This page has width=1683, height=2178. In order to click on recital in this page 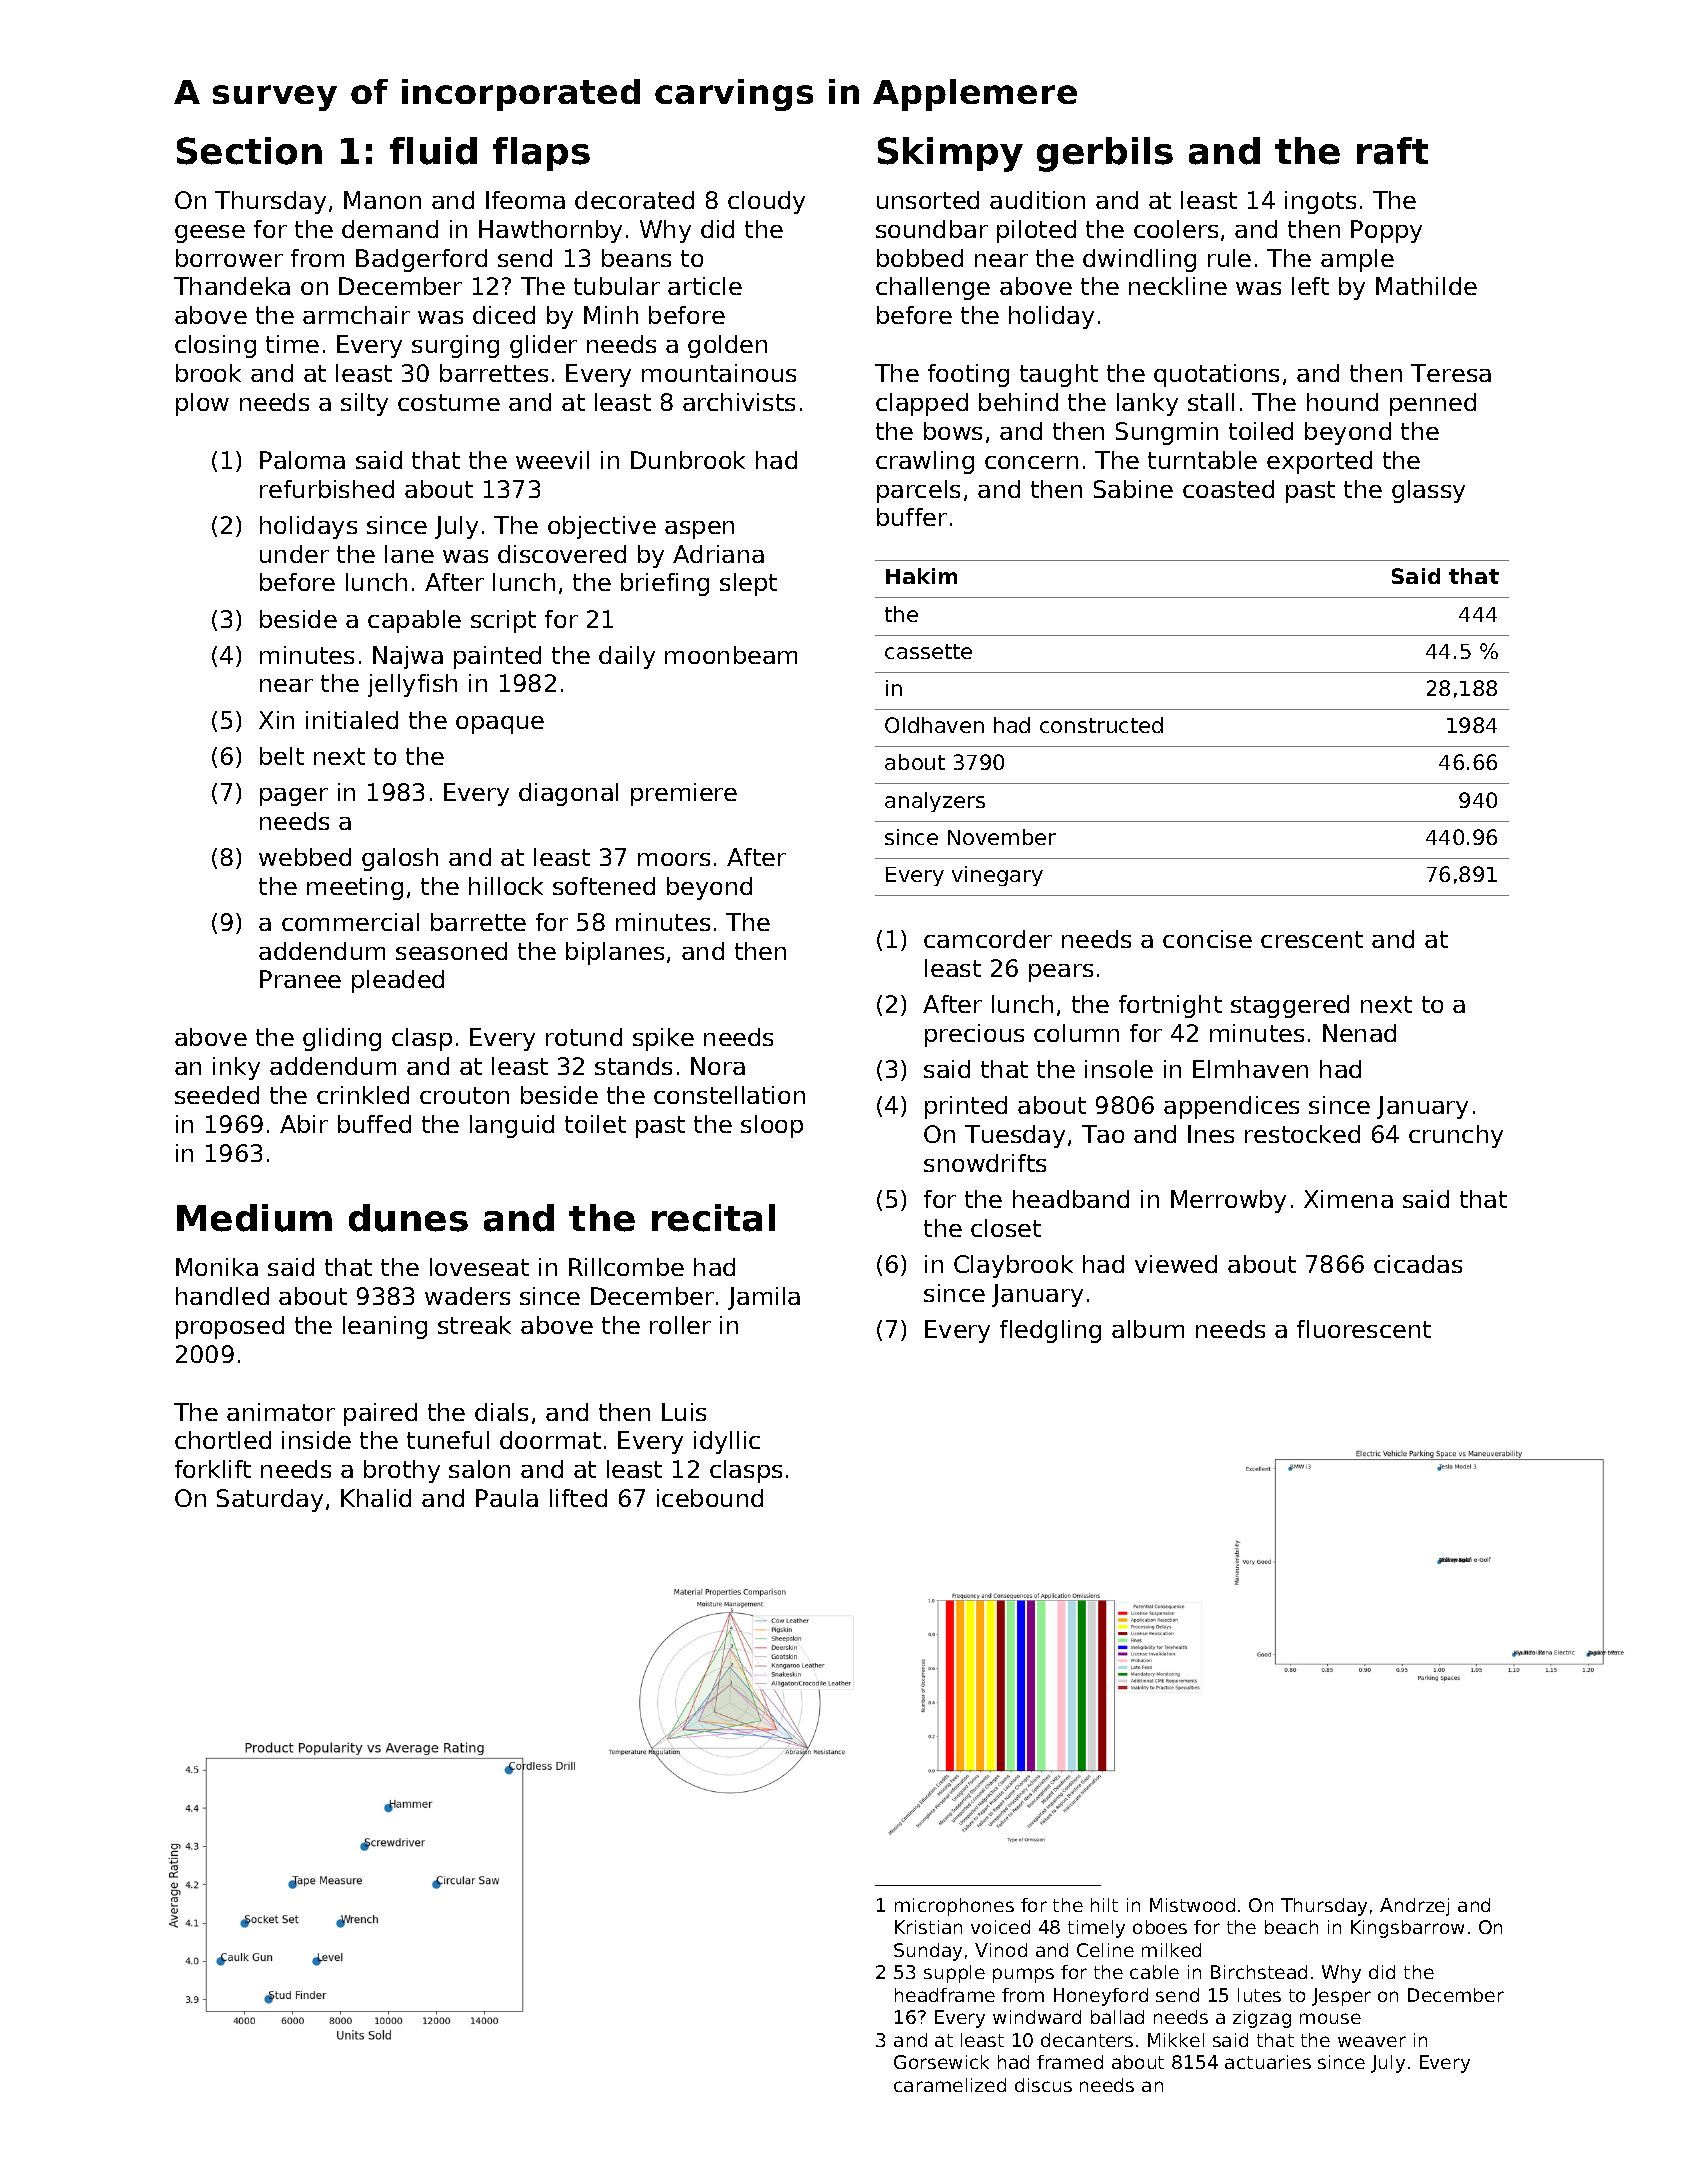, I will do `click(713, 1218)`.
